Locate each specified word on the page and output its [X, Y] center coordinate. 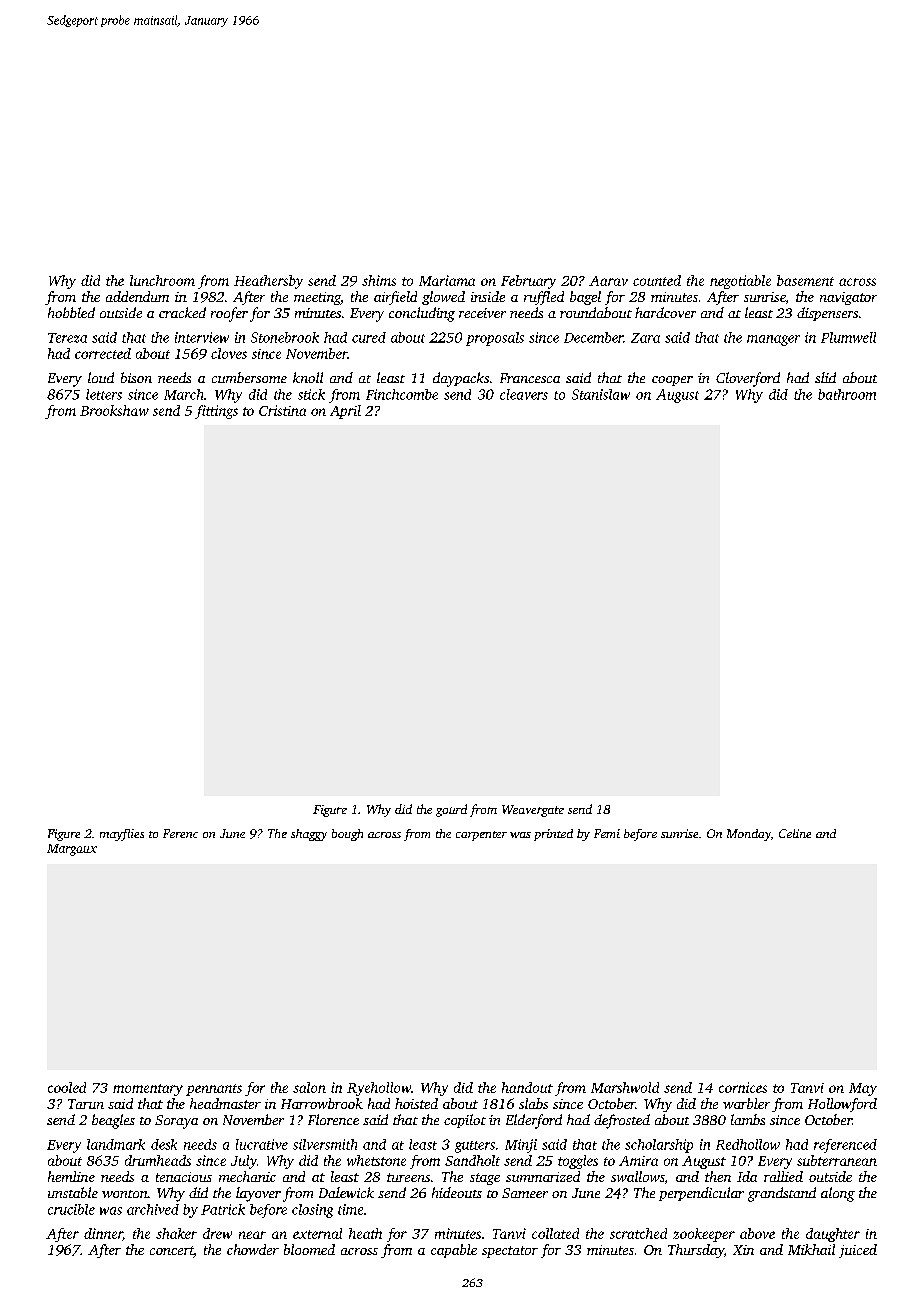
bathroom [847, 394]
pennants [214, 1090]
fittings [216, 412]
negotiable [740, 282]
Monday [749, 835]
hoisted [416, 1103]
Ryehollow [379, 1089]
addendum [137, 296]
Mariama [447, 280]
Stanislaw [601, 394]
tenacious [184, 1177]
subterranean [837, 1160]
